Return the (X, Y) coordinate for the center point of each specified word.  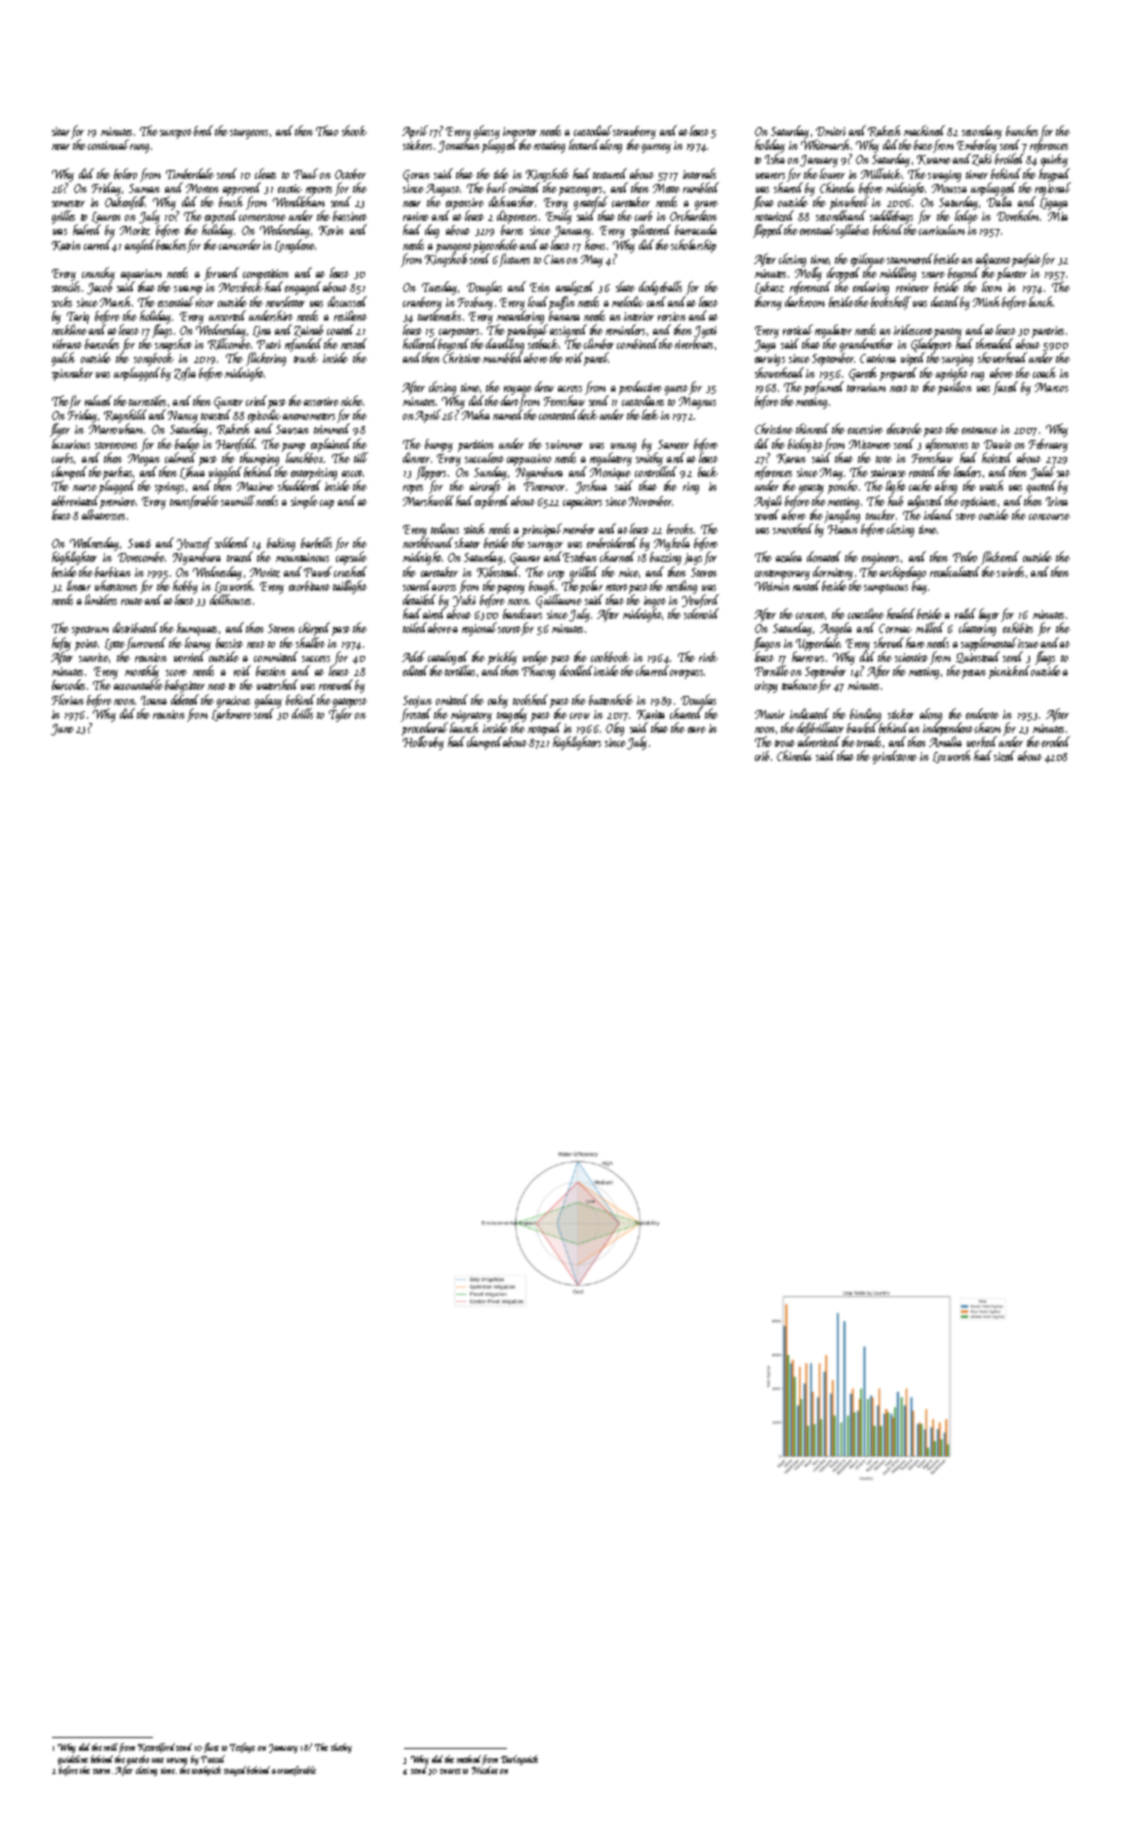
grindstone (895, 757)
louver (832, 173)
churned (617, 556)
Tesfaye (242, 1748)
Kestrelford (156, 1748)
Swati (139, 543)
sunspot (176, 134)
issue (1028, 643)
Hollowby (423, 743)
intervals (699, 173)
